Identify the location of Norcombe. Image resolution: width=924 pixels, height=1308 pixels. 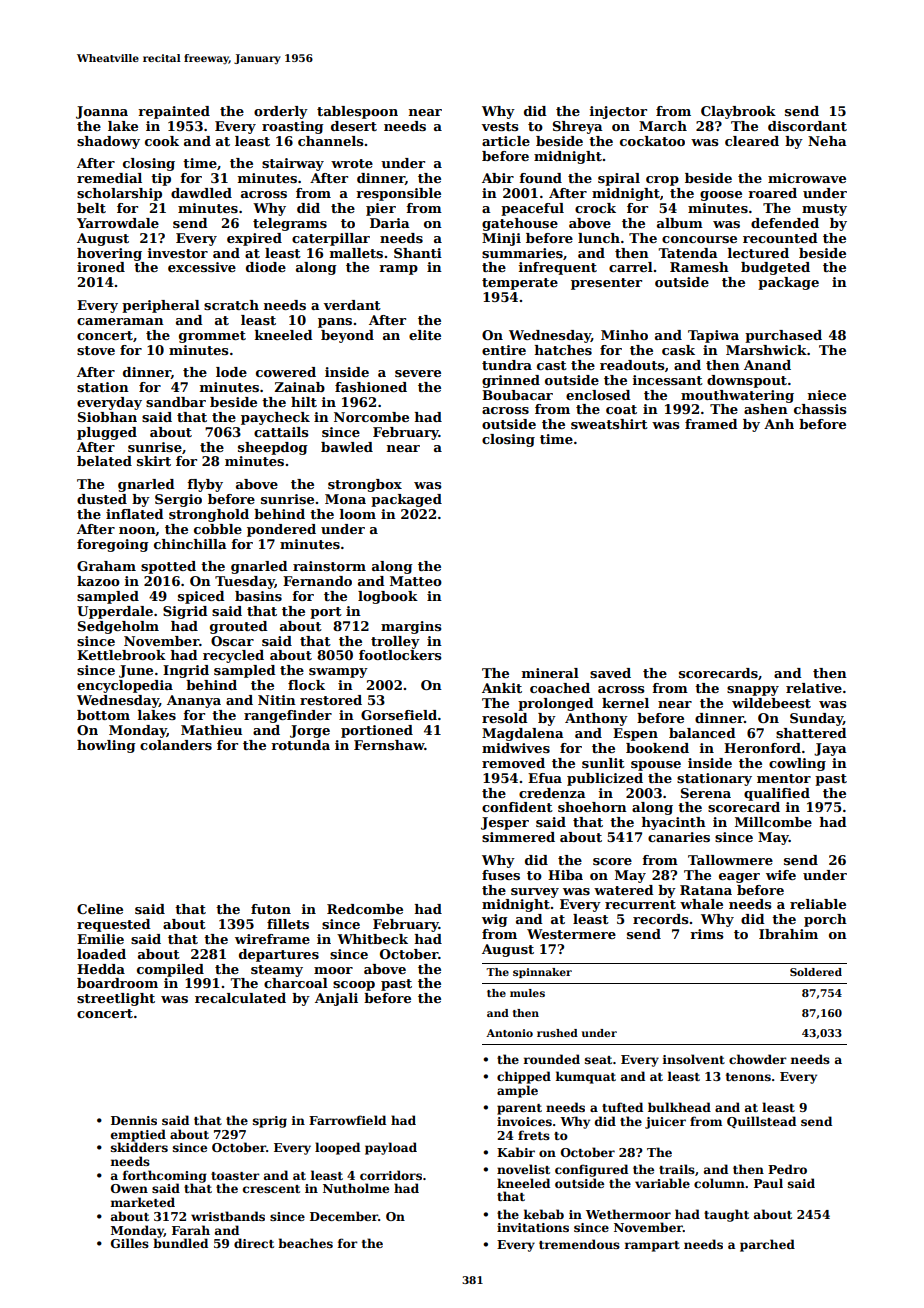
(371, 417).
